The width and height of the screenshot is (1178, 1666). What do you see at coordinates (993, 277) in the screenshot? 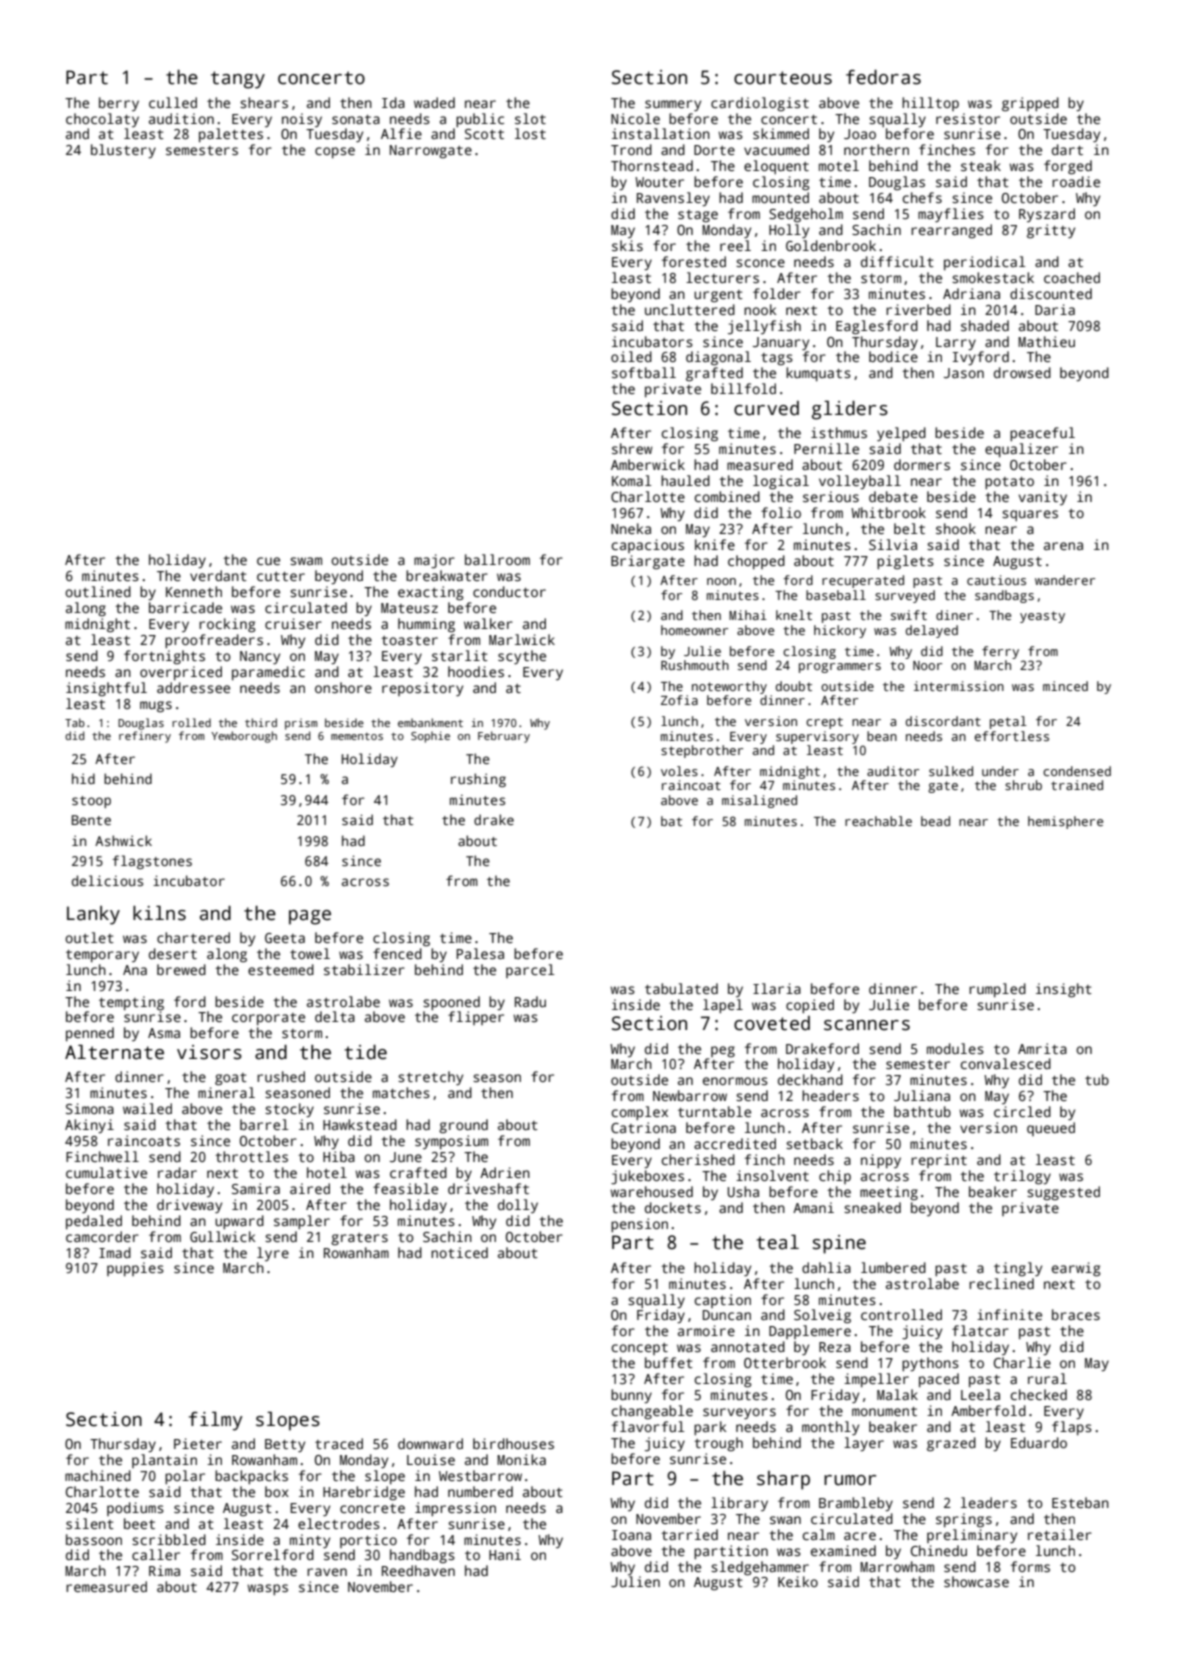
I see `smokestack` at bounding box center [993, 277].
